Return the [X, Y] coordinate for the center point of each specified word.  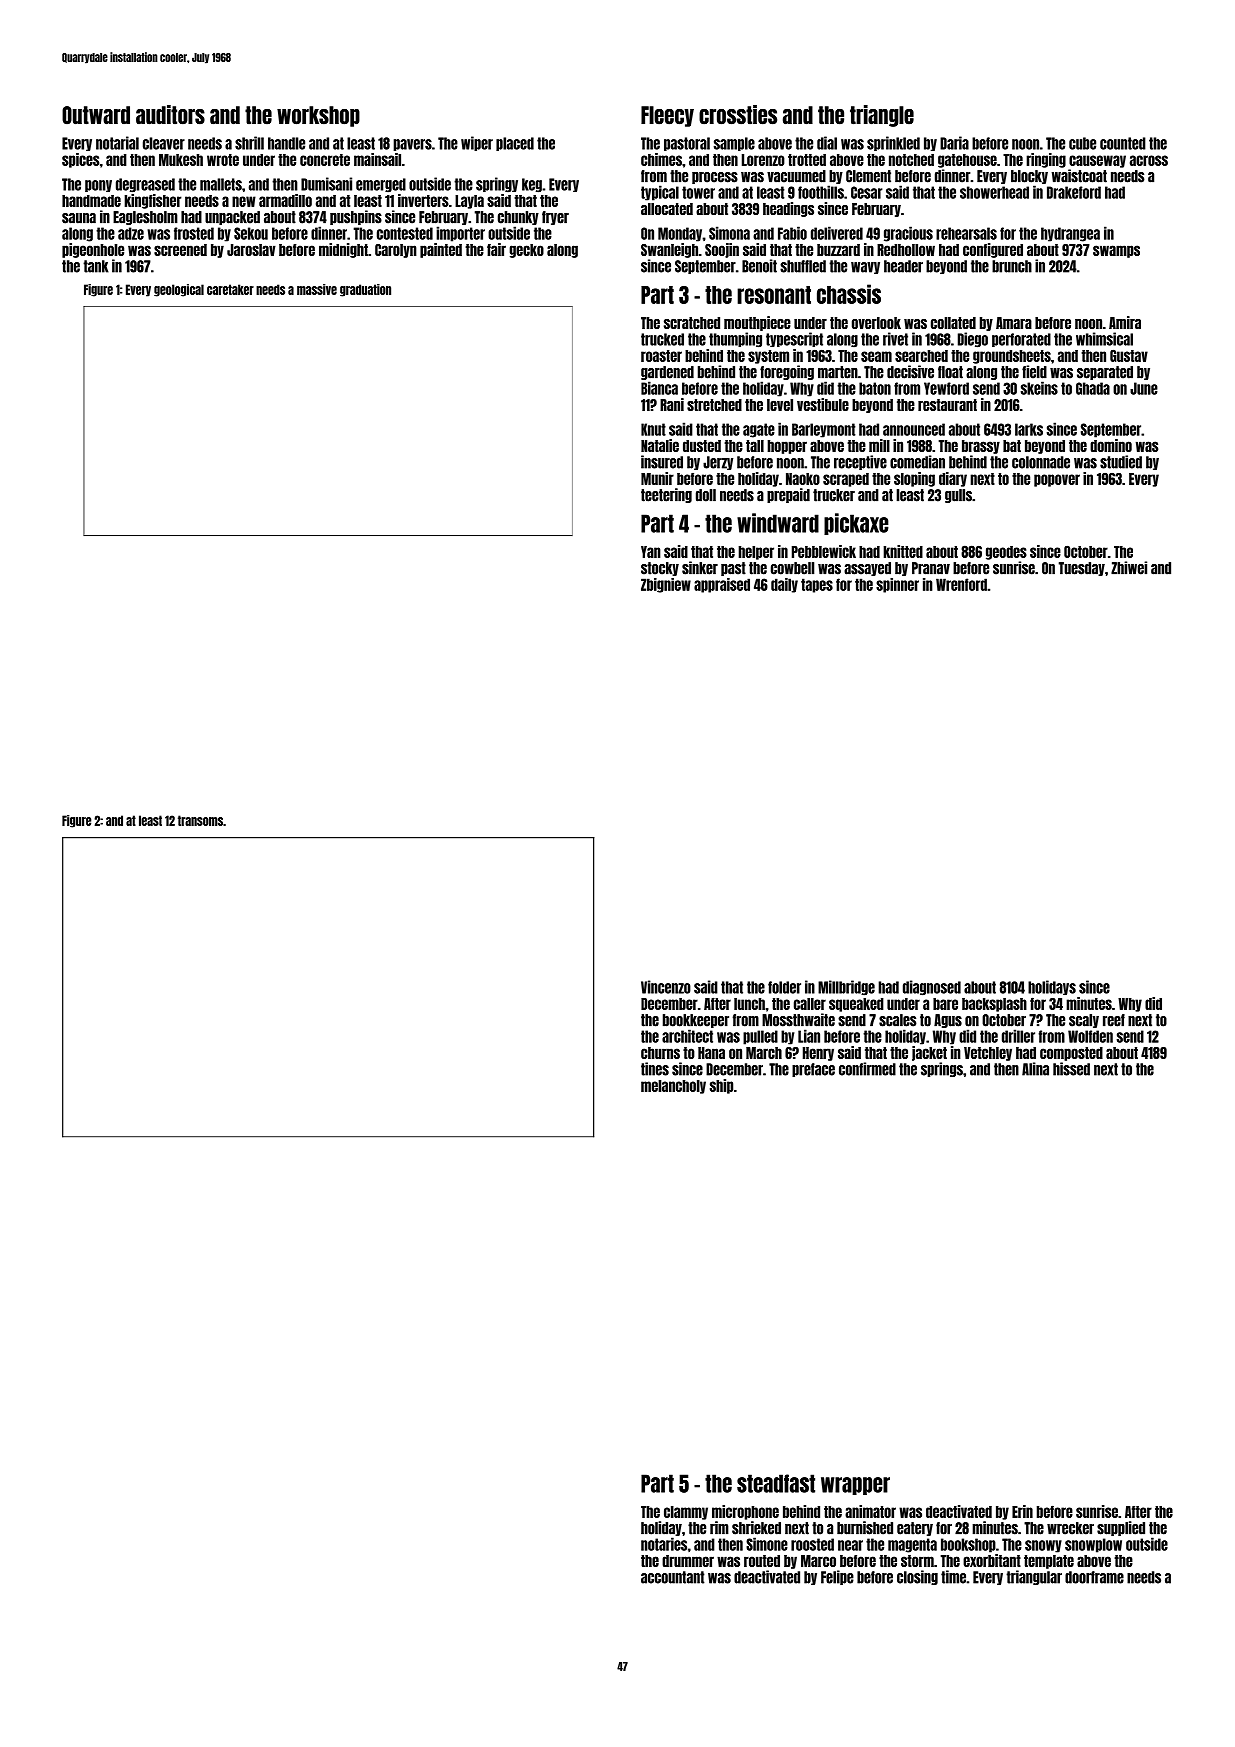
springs [942, 1069]
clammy [686, 1513]
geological [179, 290]
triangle [882, 116]
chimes [661, 159]
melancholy [673, 1087]
